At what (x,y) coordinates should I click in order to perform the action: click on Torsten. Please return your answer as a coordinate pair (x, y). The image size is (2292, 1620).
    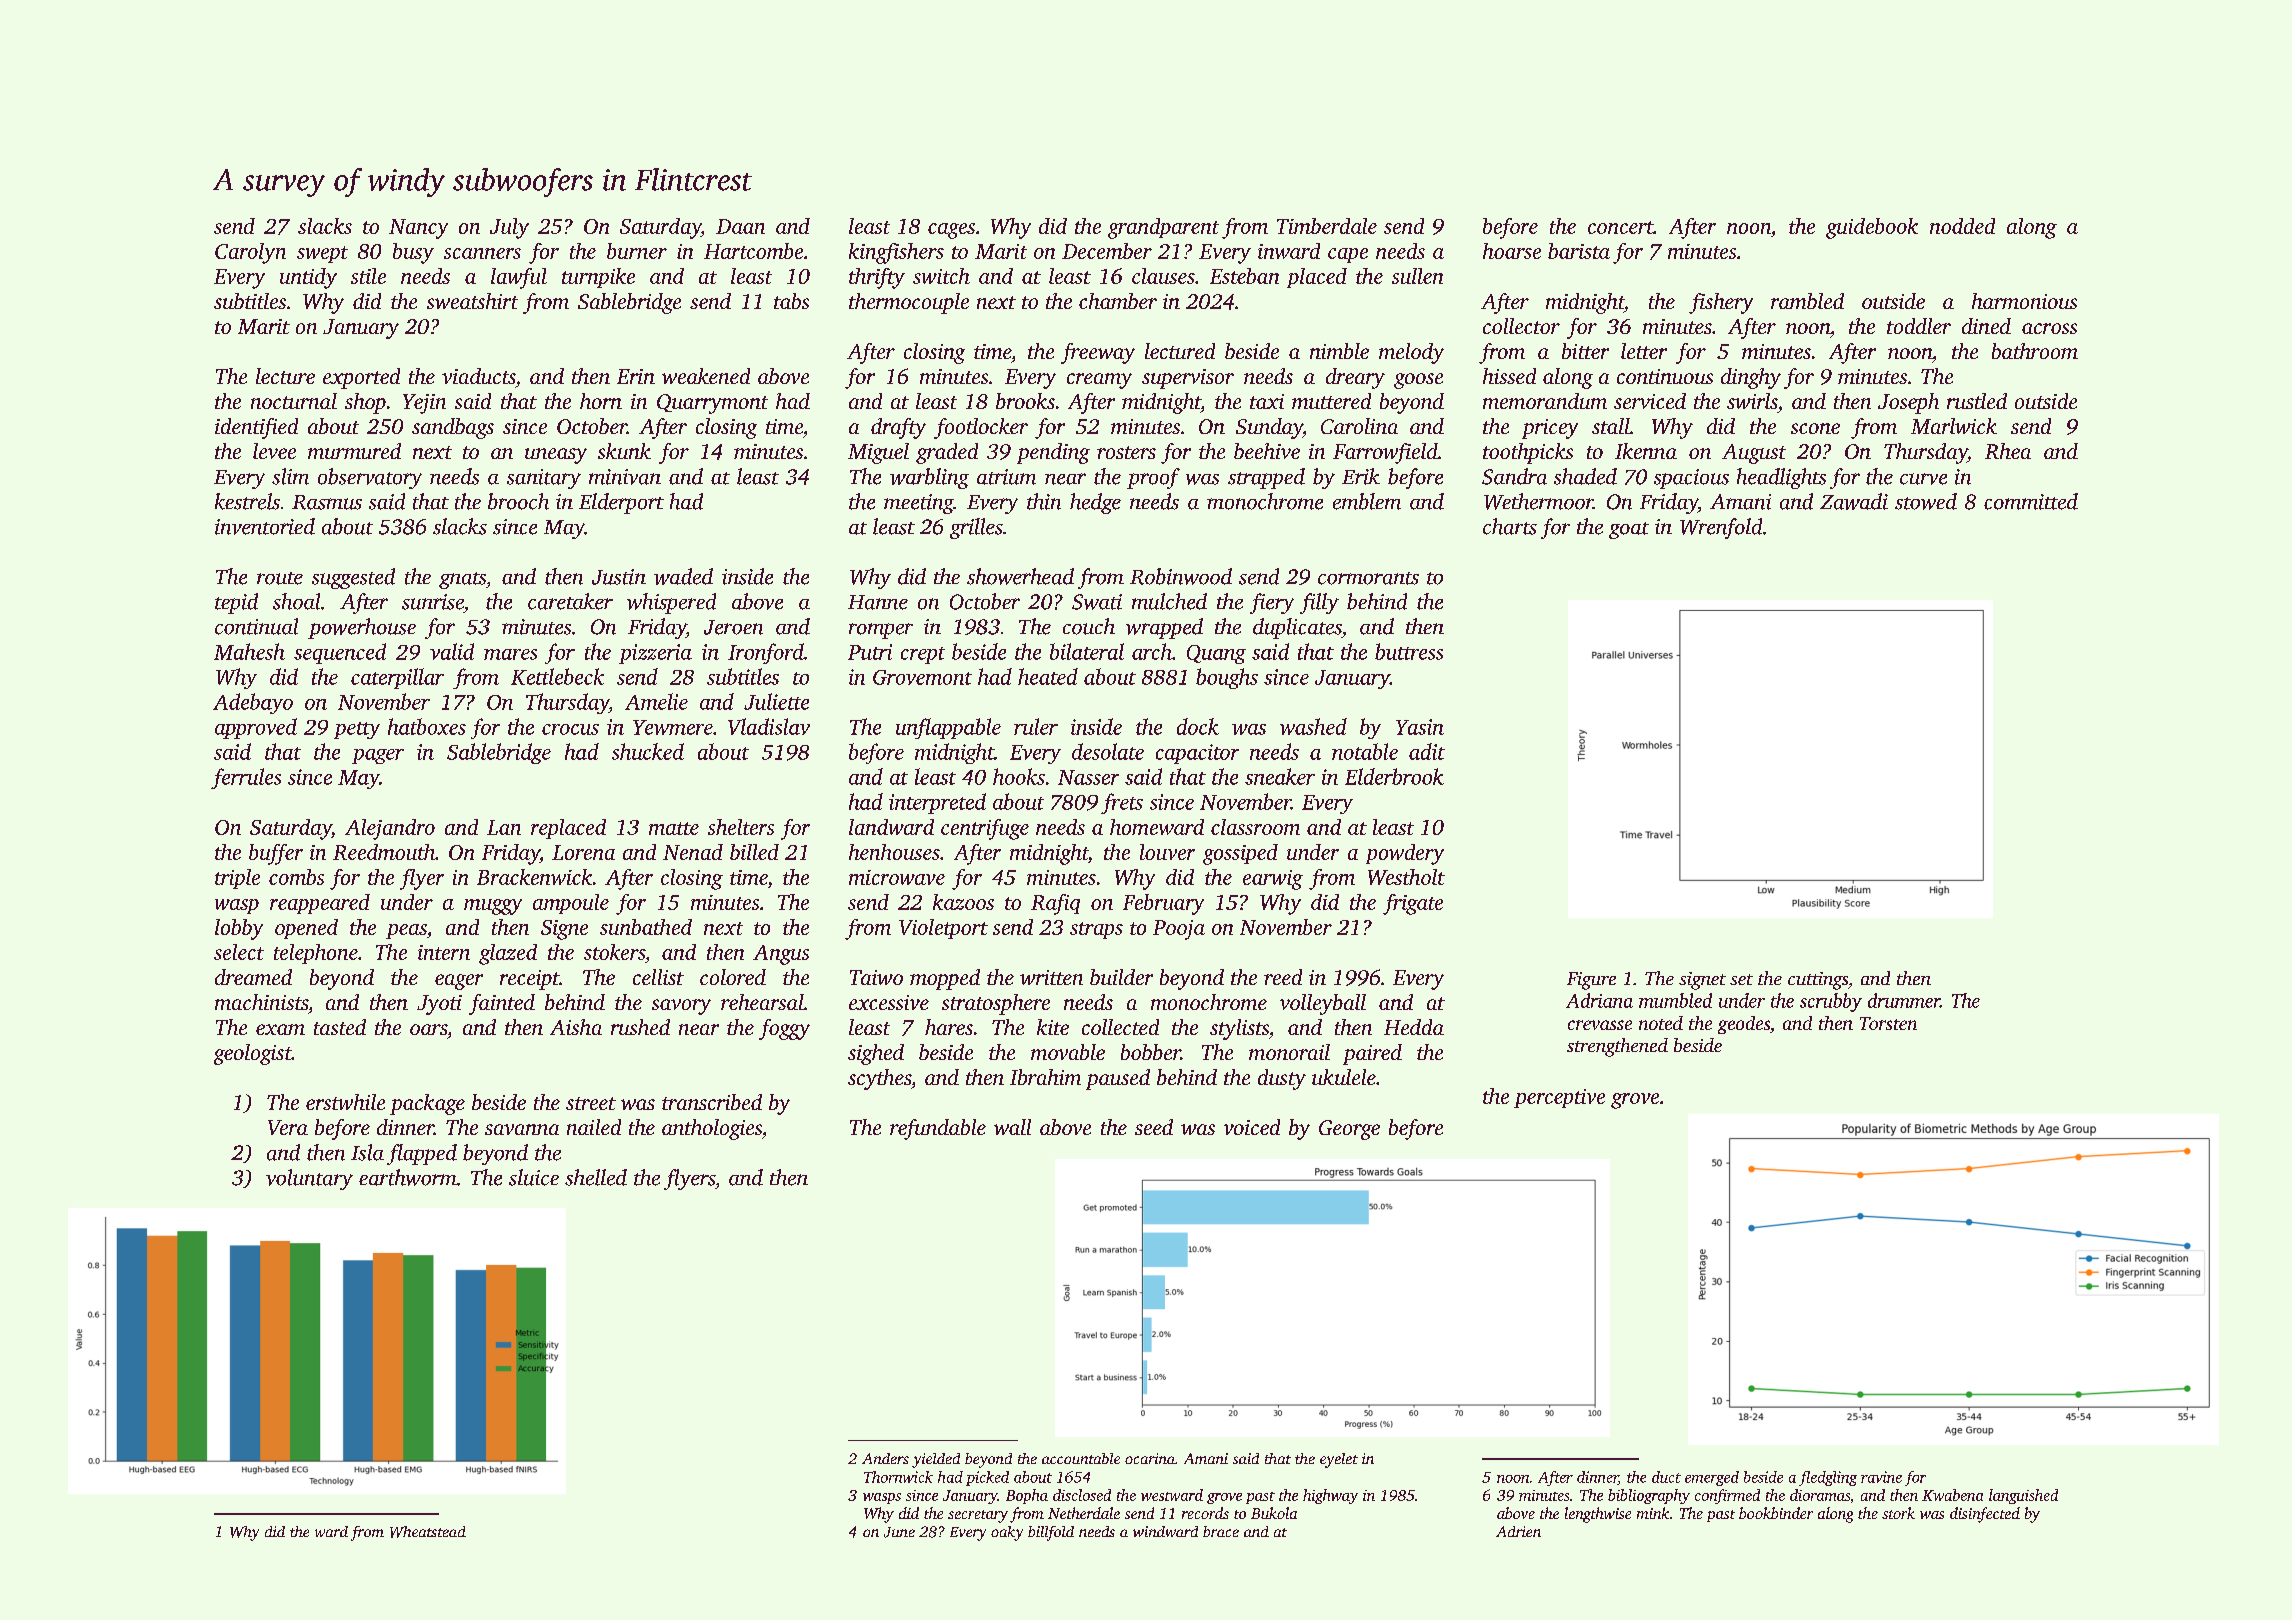
    Looking at the image, I should click on (1888, 1023).
